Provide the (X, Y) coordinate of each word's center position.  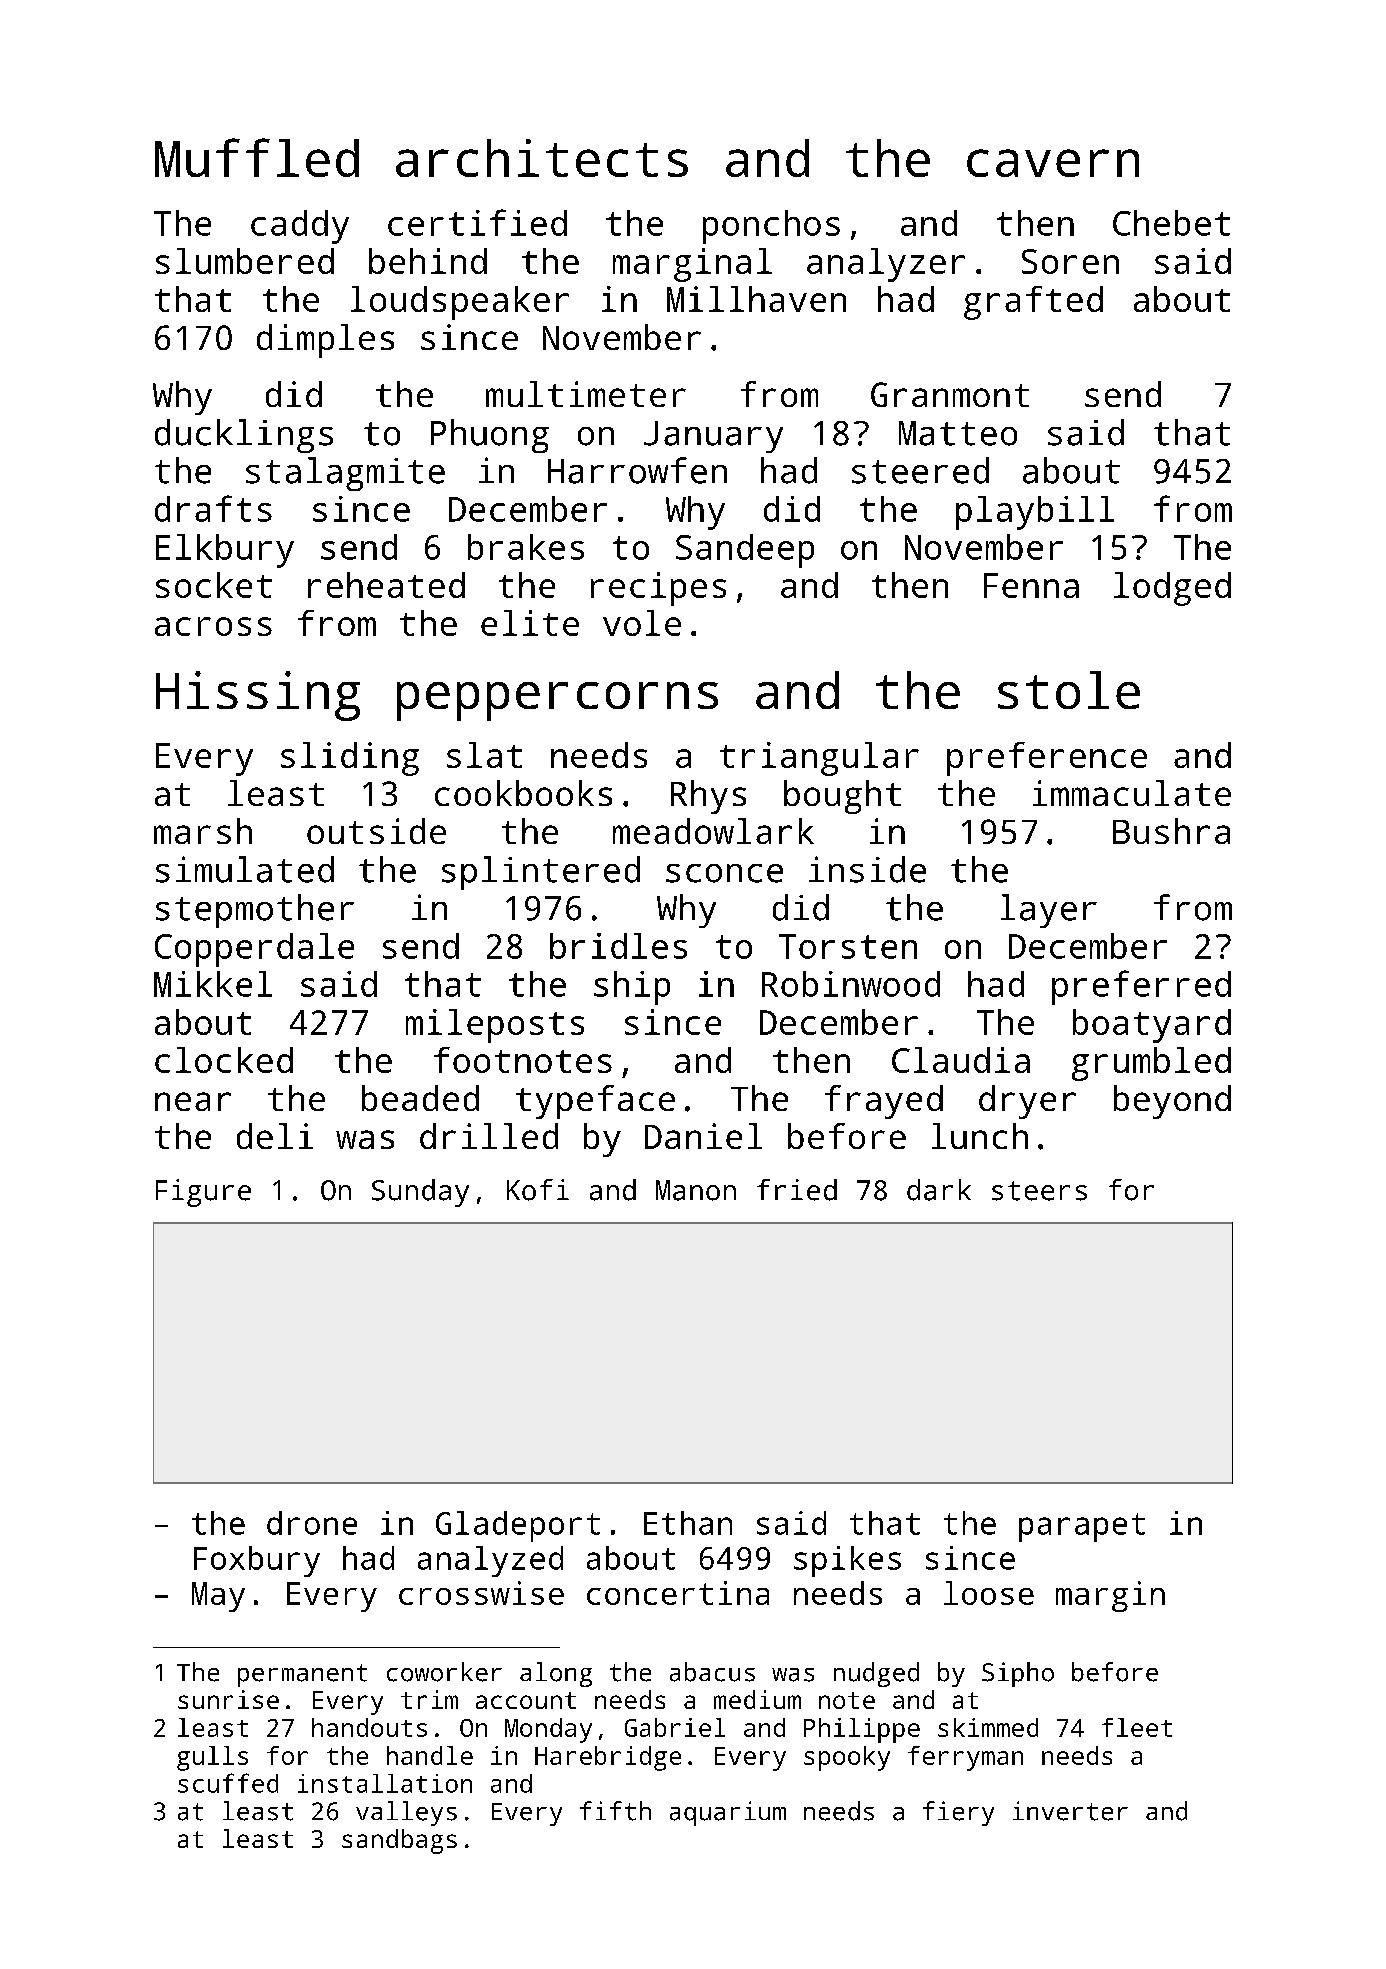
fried (797, 1190)
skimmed (988, 1727)
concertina (678, 1593)
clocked (224, 1060)
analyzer (886, 265)
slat (484, 755)
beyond (1172, 1102)
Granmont (950, 394)
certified (477, 222)
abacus (712, 1672)
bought (842, 797)
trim (429, 1699)
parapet (1082, 1527)
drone (312, 1523)
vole (642, 623)
